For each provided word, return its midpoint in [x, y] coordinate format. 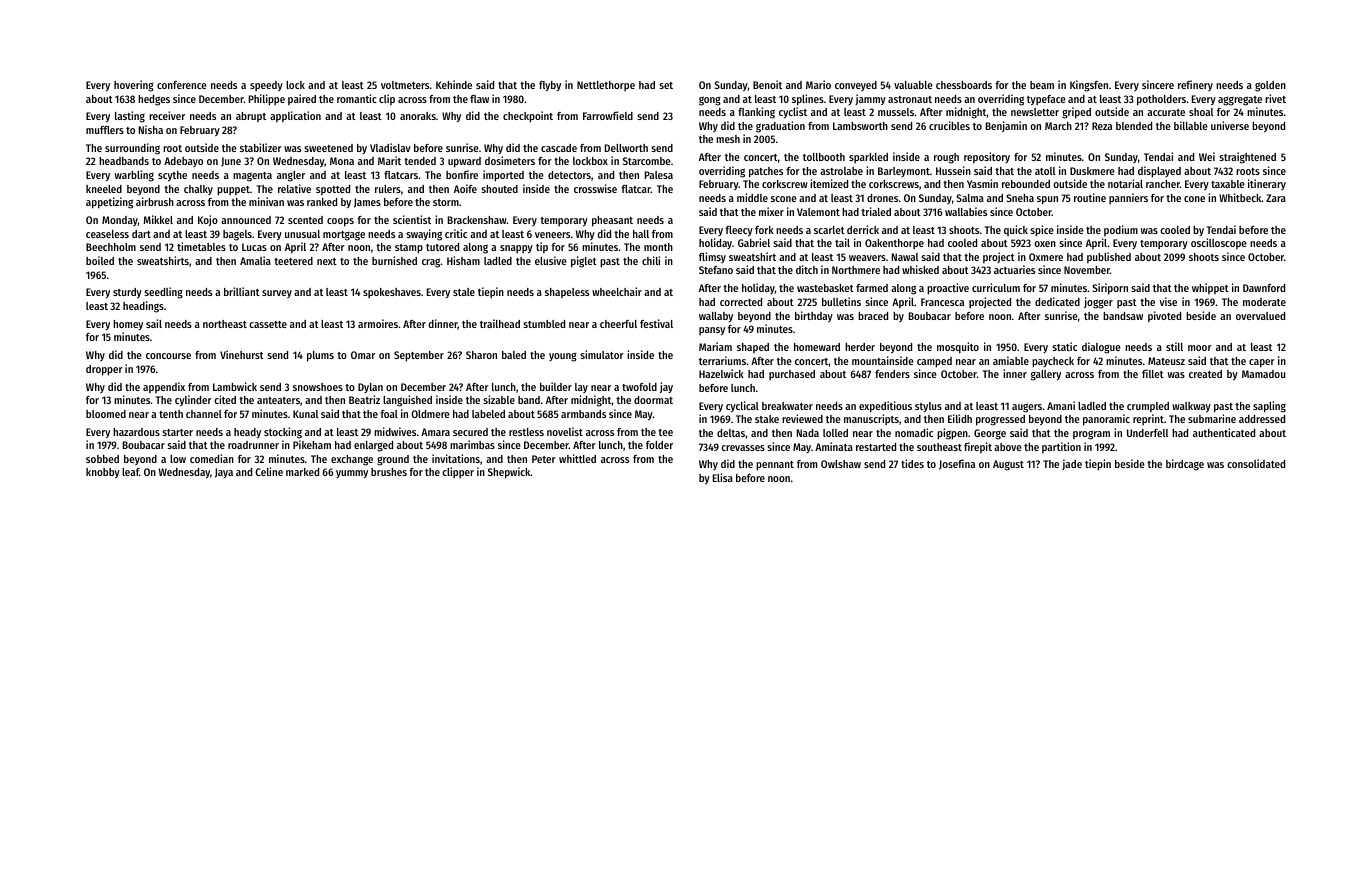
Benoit [767, 84]
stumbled [544, 324]
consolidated [1256, 463]
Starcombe [647, 161]
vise [1168, 301]
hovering [134, 86]
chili [651, 260]
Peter [544, 459]
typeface [1046, 100]
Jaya [224, 473]
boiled [100, 260]
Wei [1207, 156]
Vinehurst [242, 354]
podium [1121, 231]
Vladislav [390, 147]
